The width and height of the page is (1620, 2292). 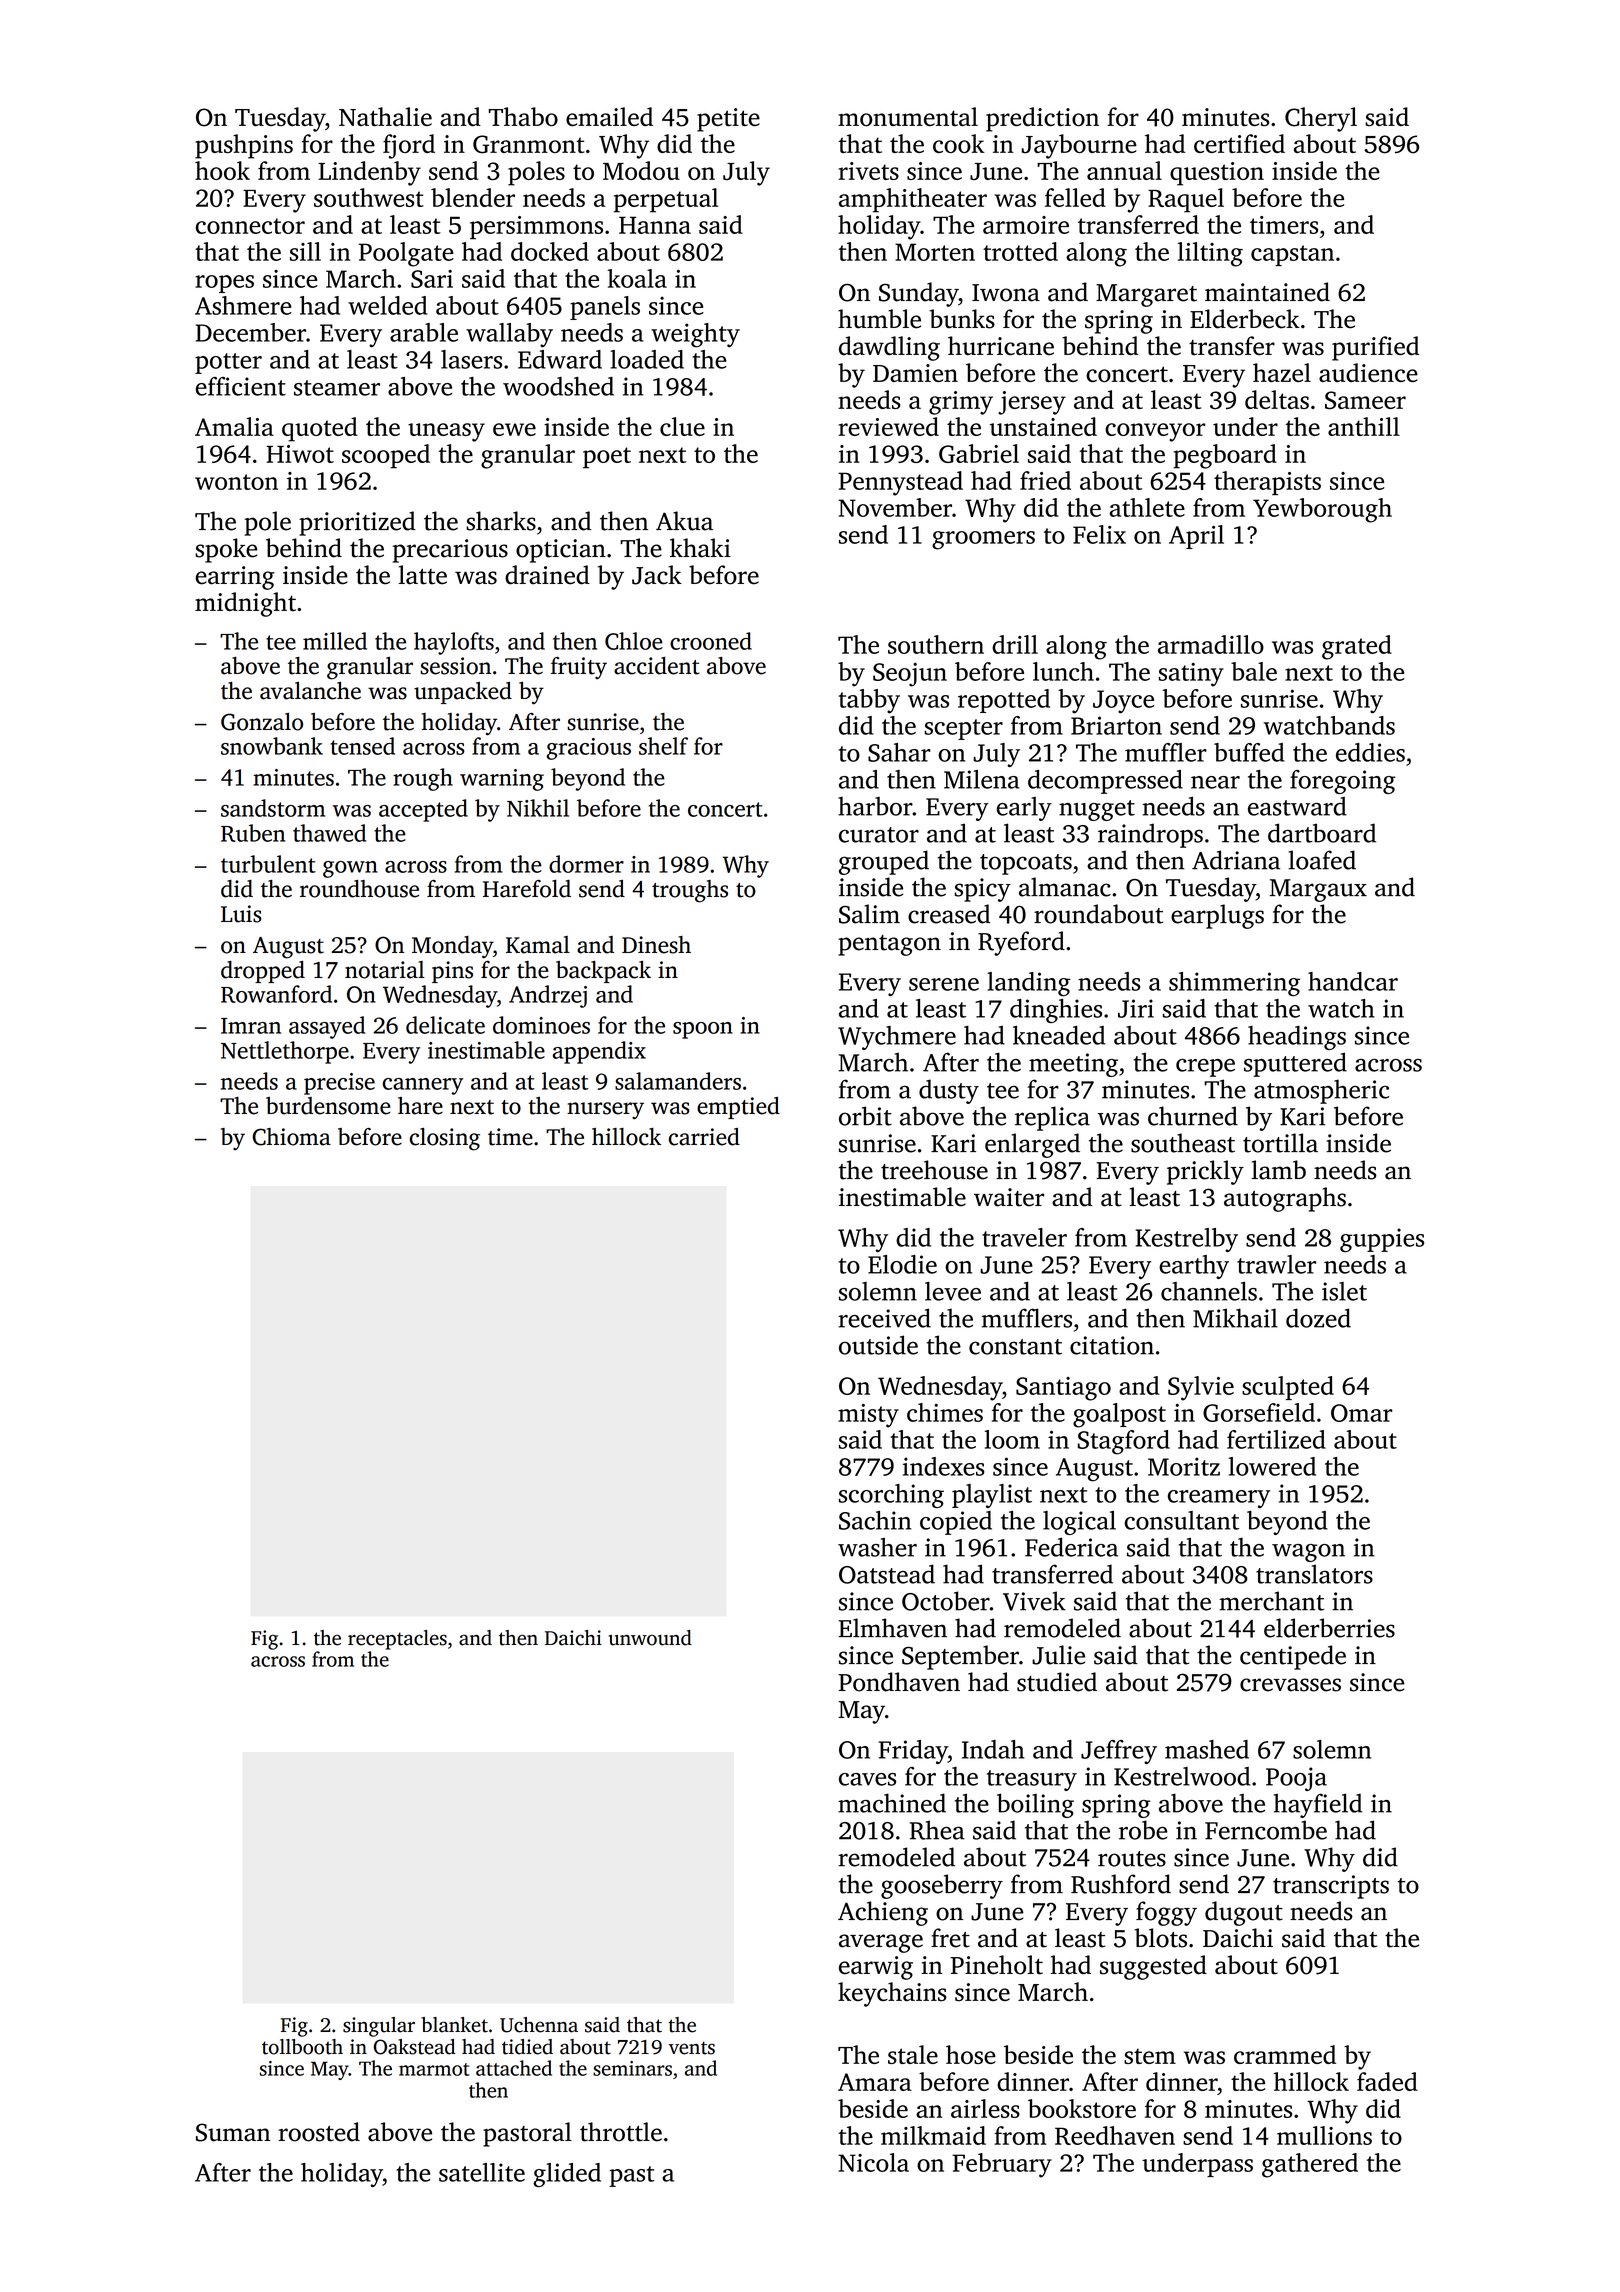 I want to click on Elmhaven, so click(x=893, y=1628).
